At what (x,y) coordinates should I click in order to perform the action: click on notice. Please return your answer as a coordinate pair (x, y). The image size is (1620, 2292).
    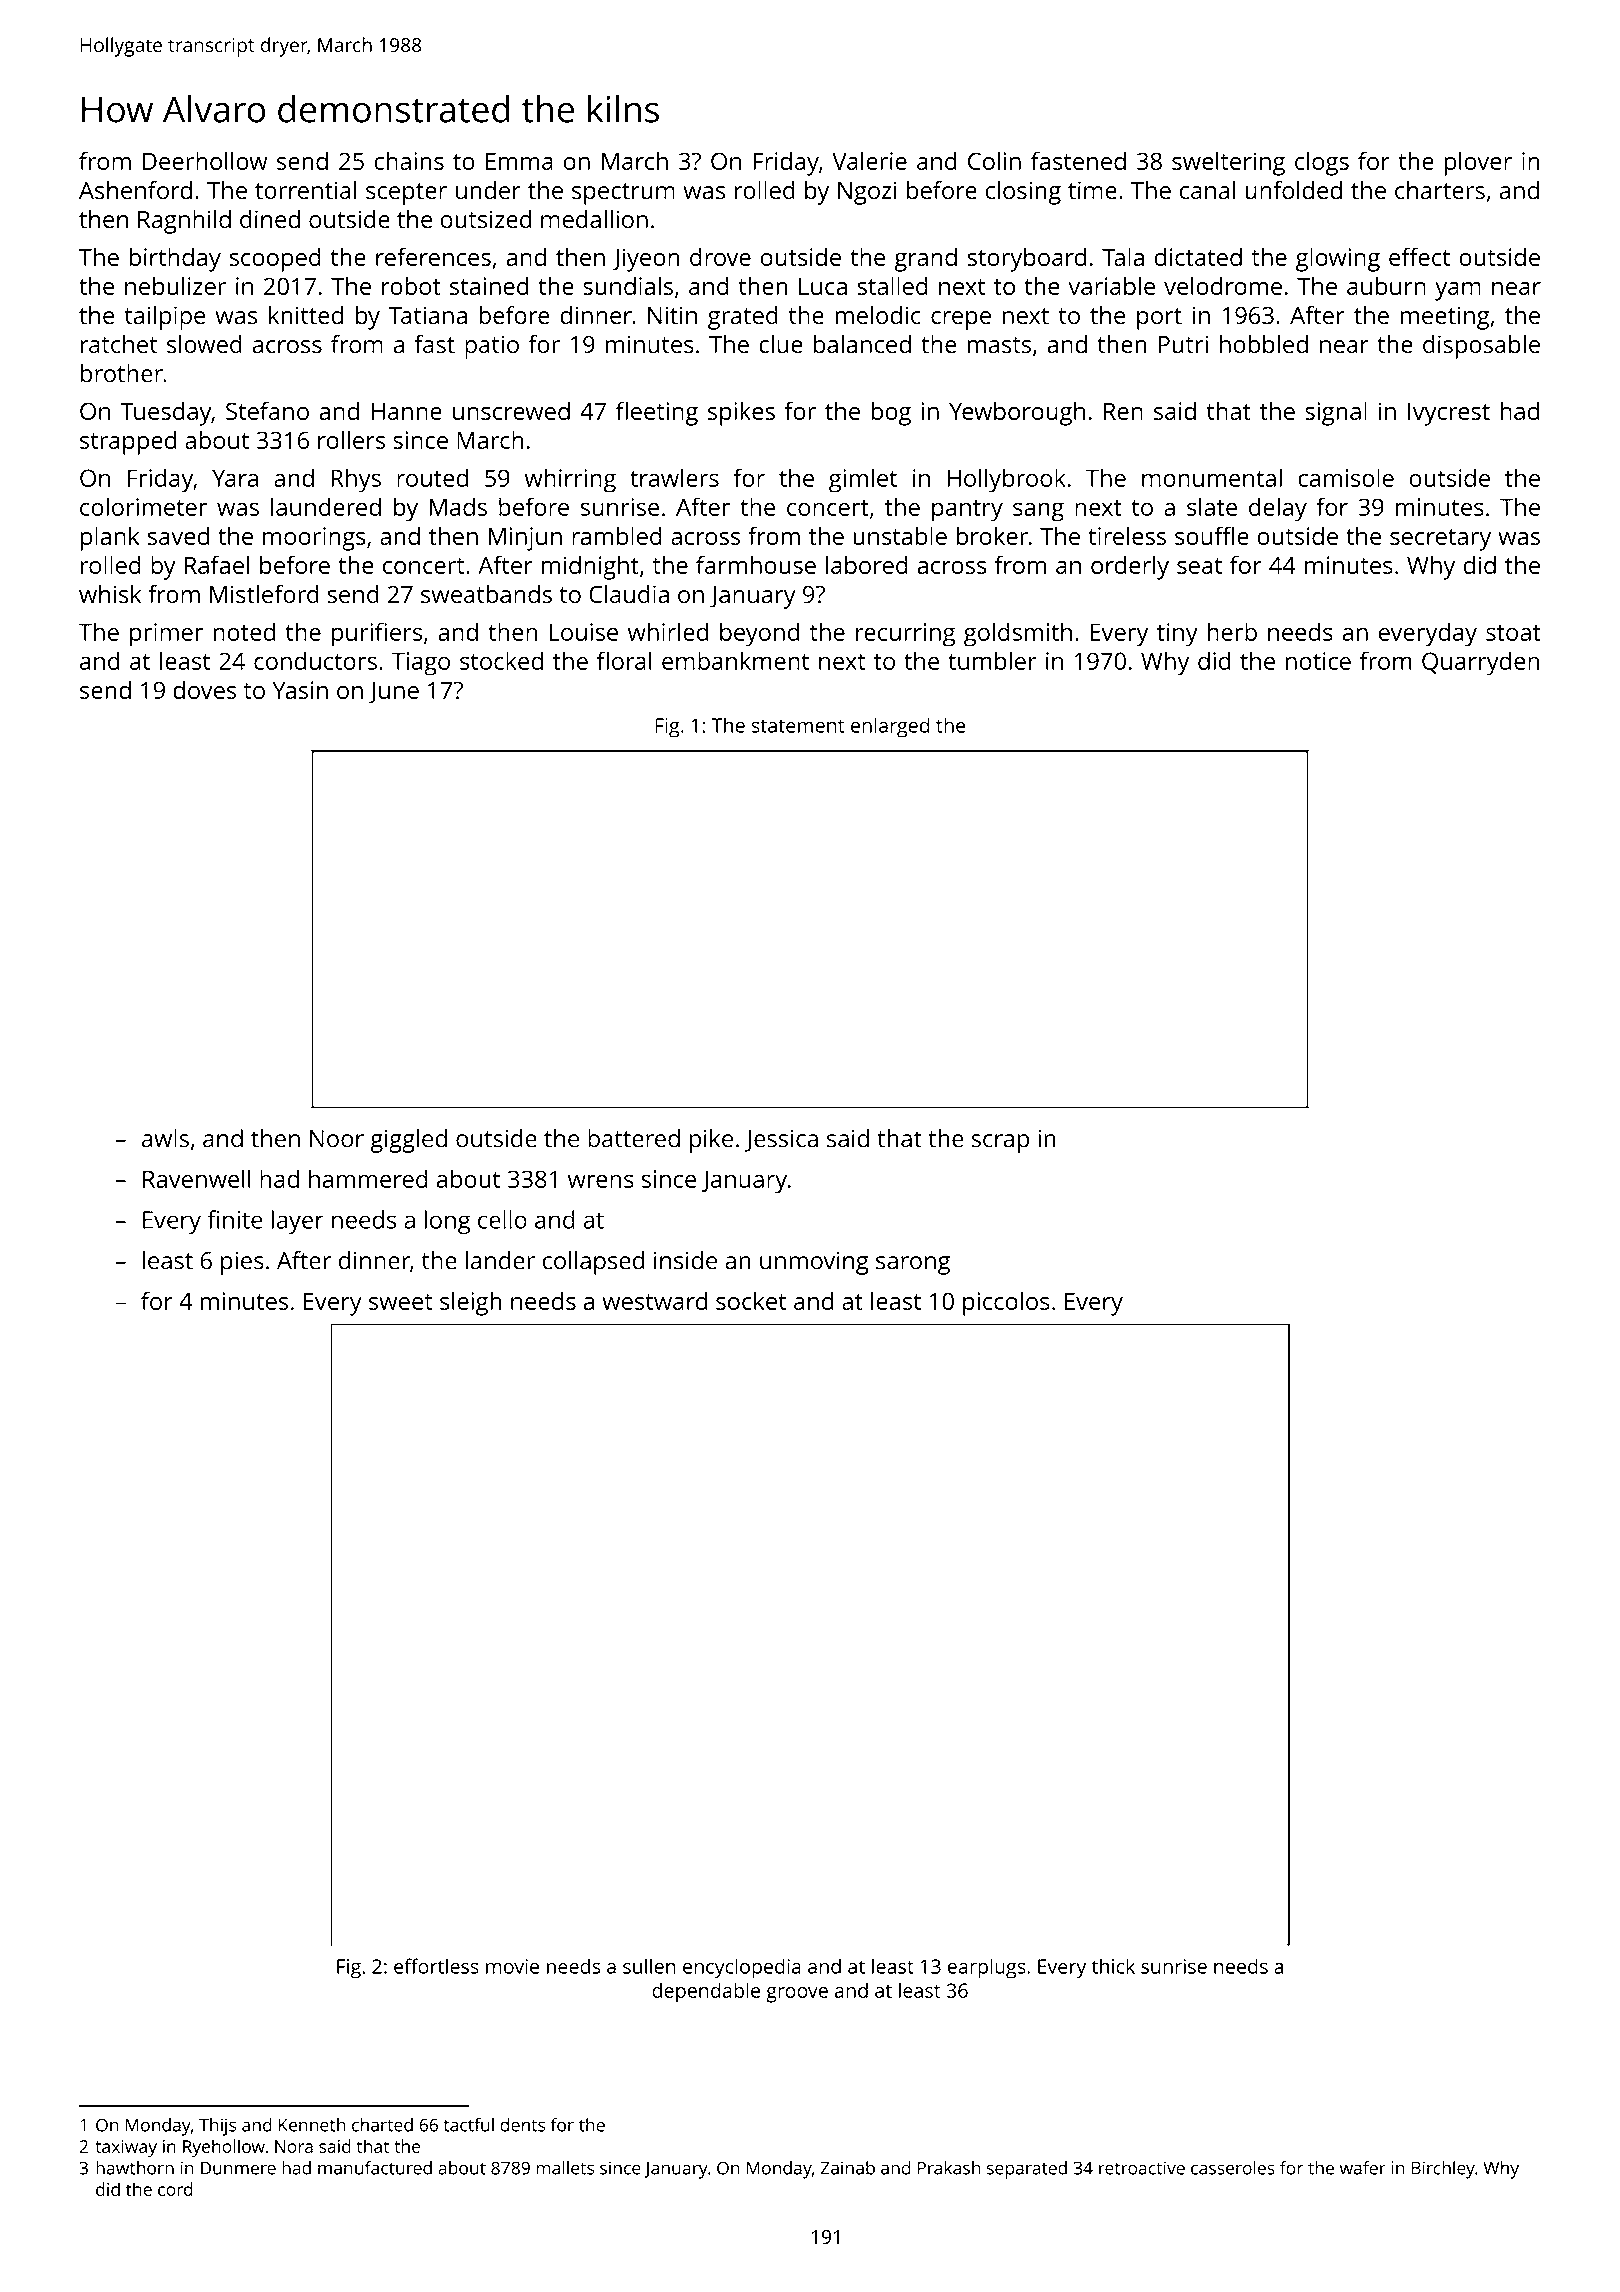
    Looking at the image, I should click on (1318, 661).
